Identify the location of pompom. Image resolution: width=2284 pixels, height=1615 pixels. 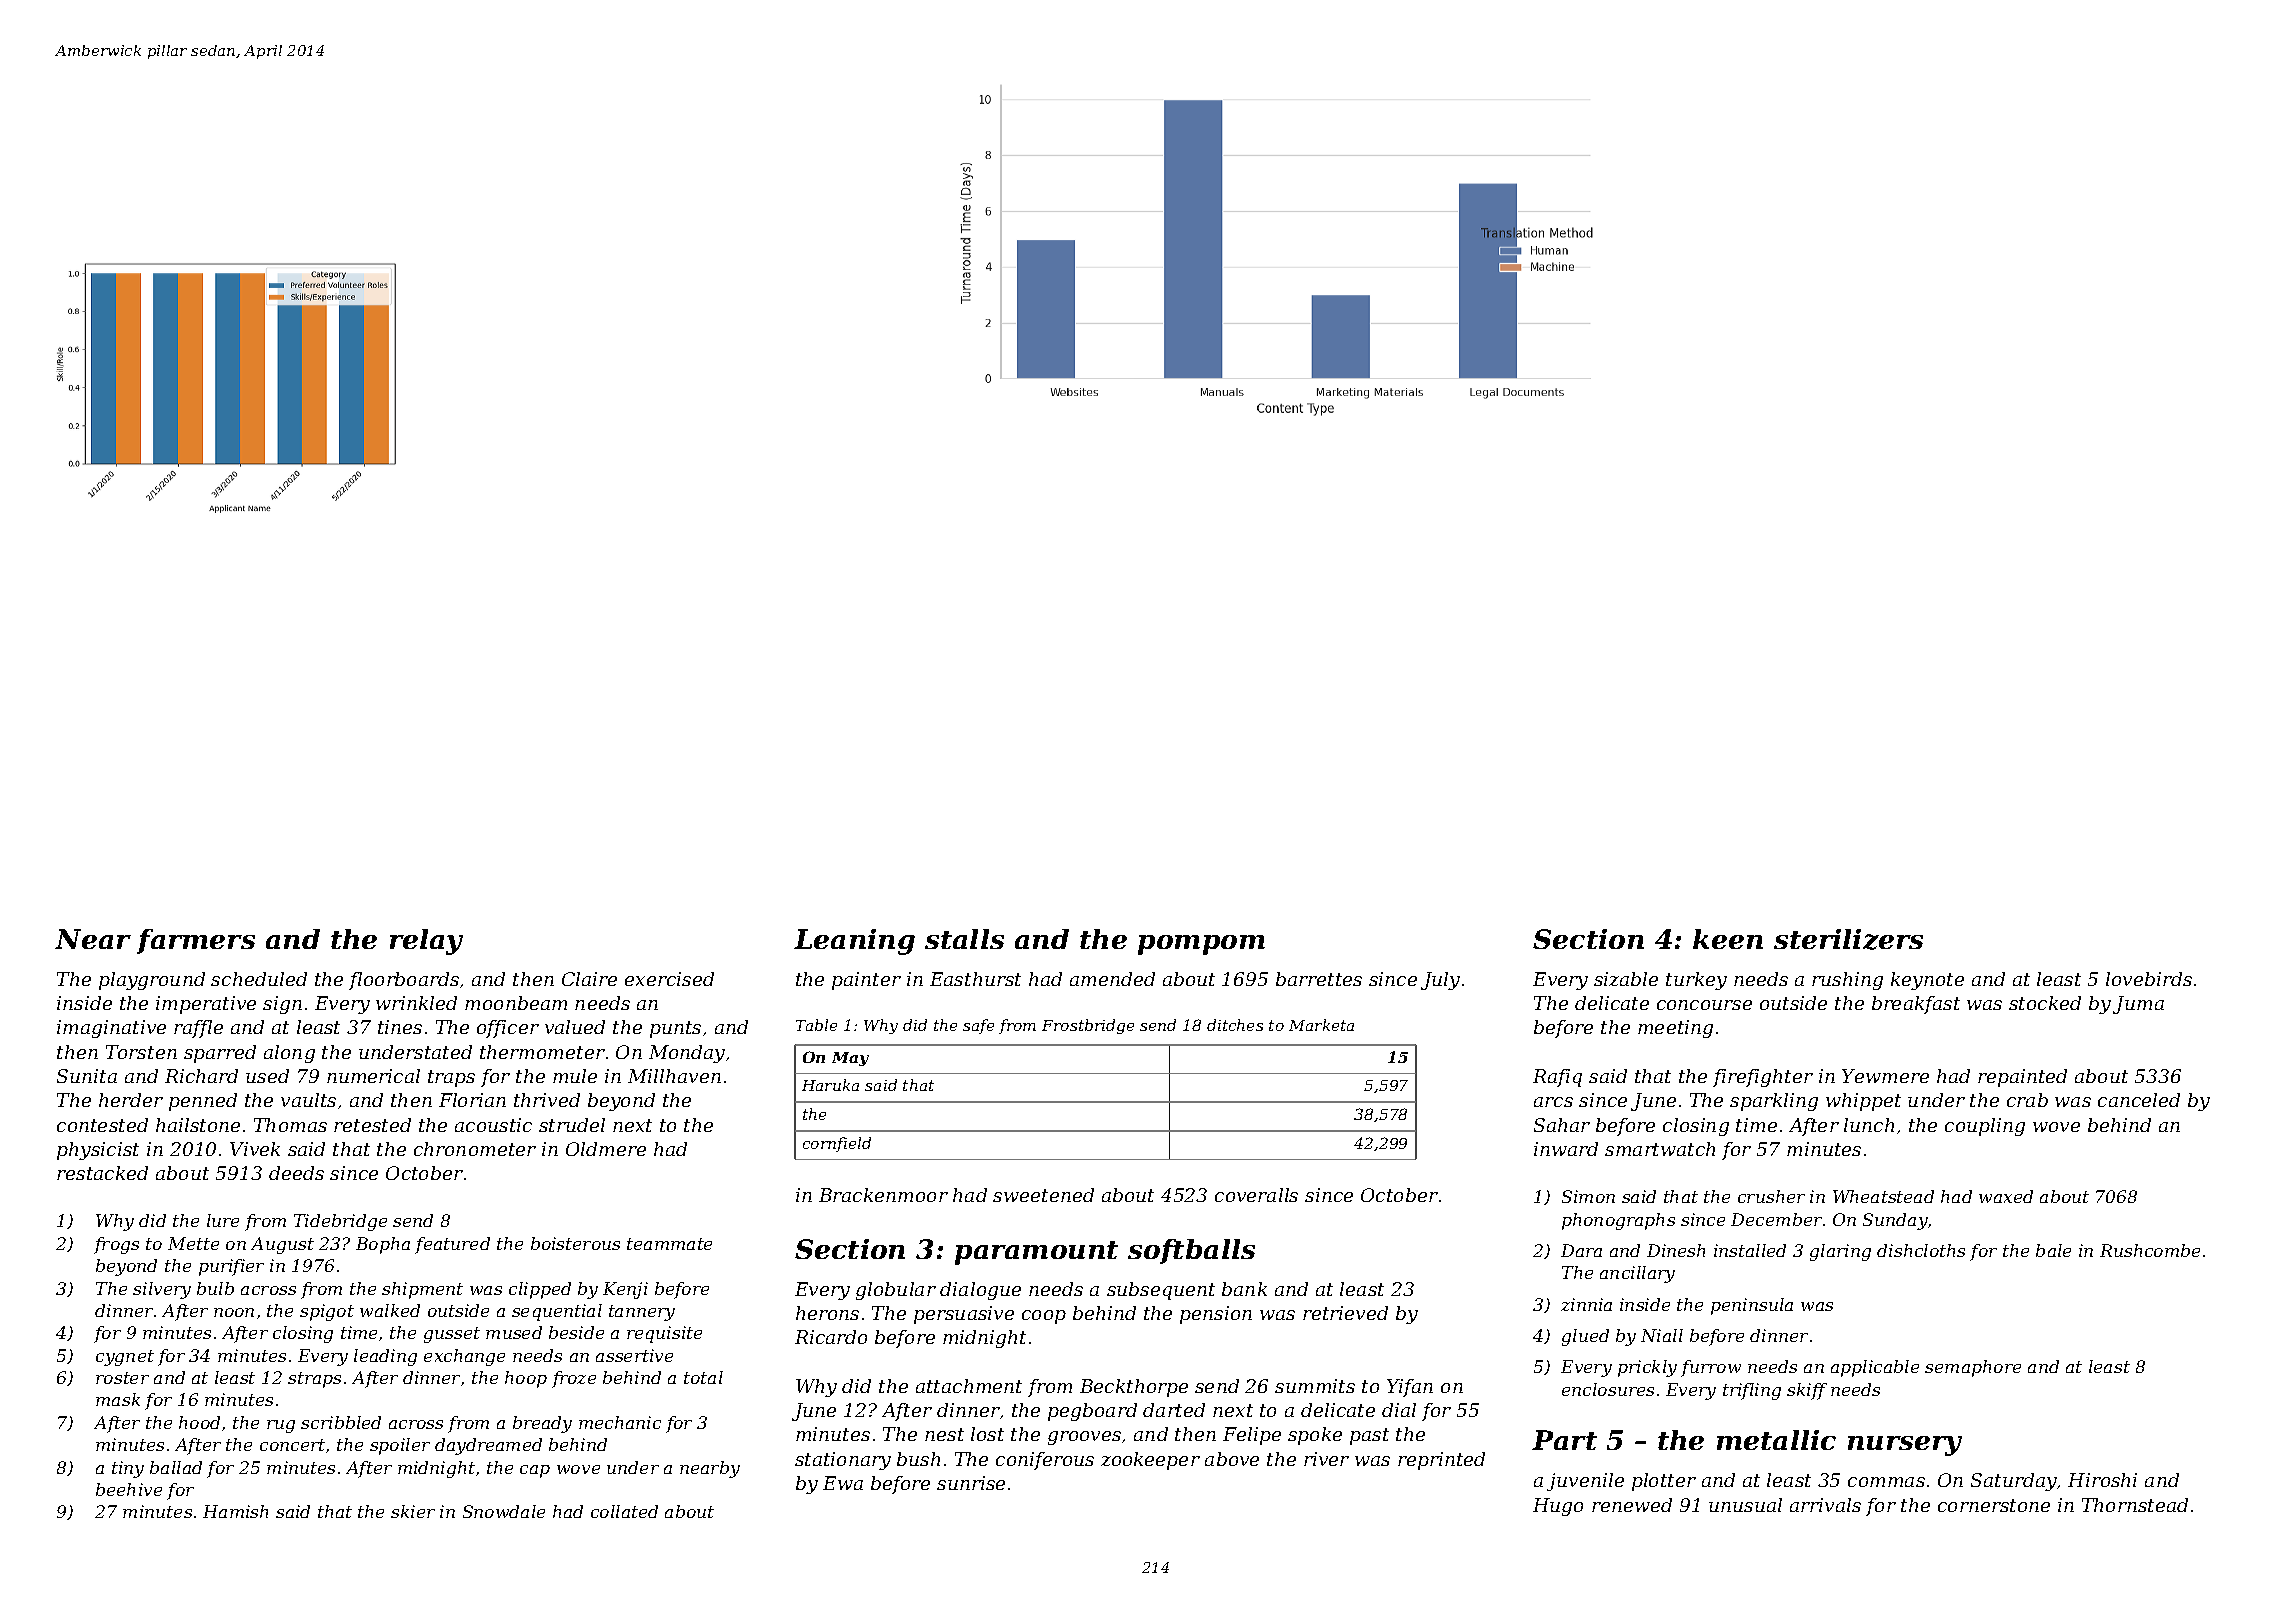
(1201, 945).
